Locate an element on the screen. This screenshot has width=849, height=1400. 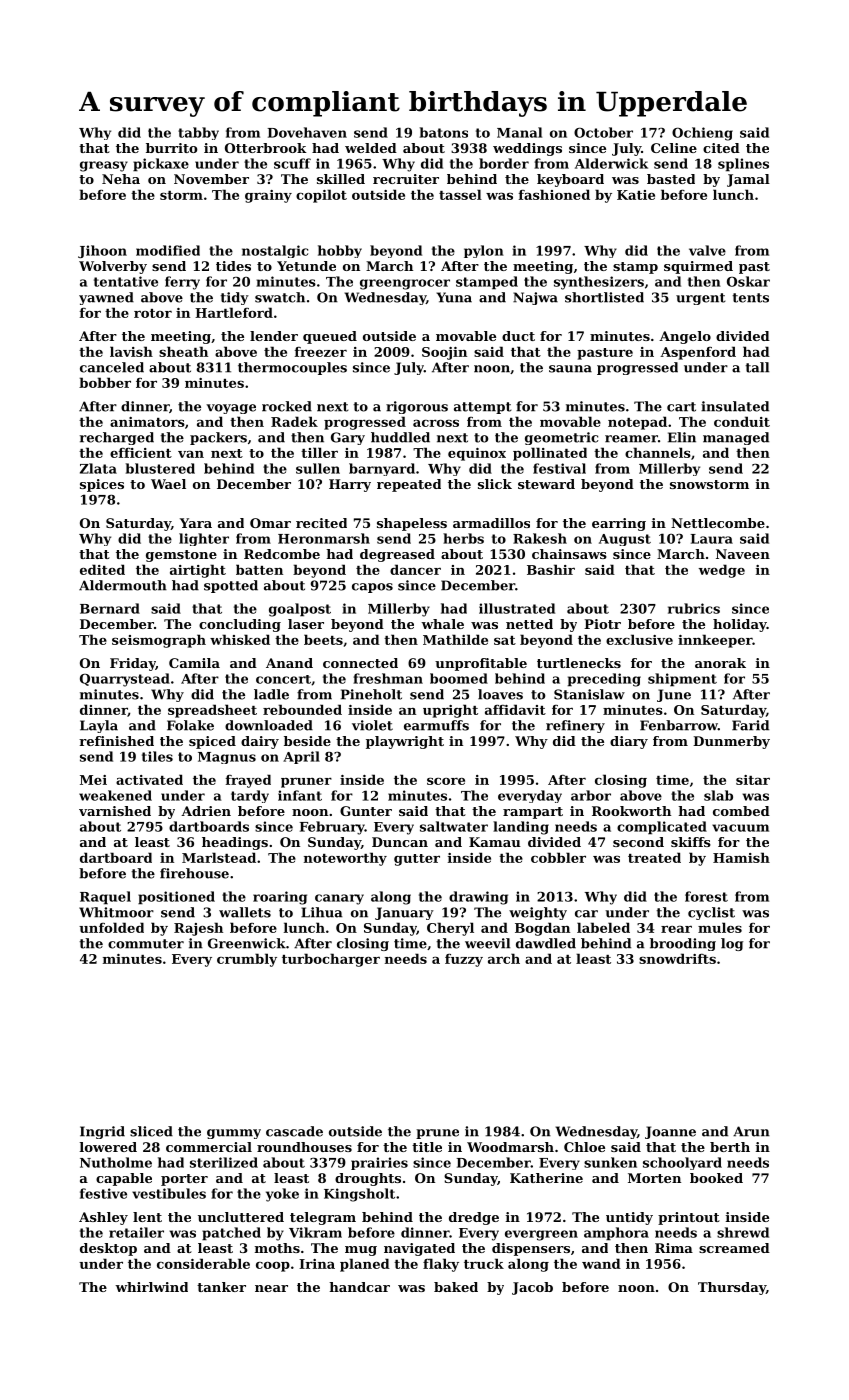
rigorous is located at coordinates (417, 407).
